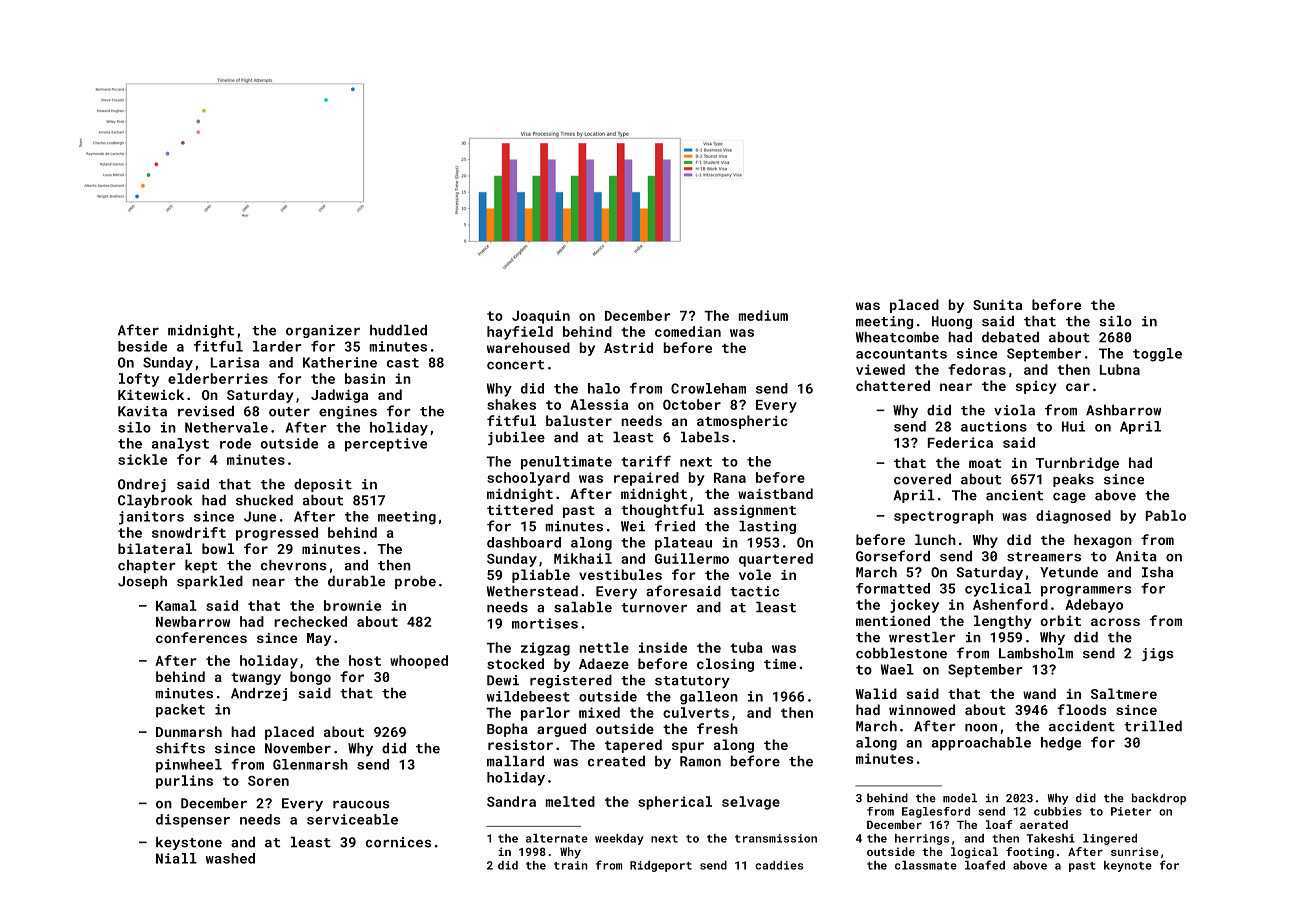  I want to click on Saltmere, so click(1124, 693).
